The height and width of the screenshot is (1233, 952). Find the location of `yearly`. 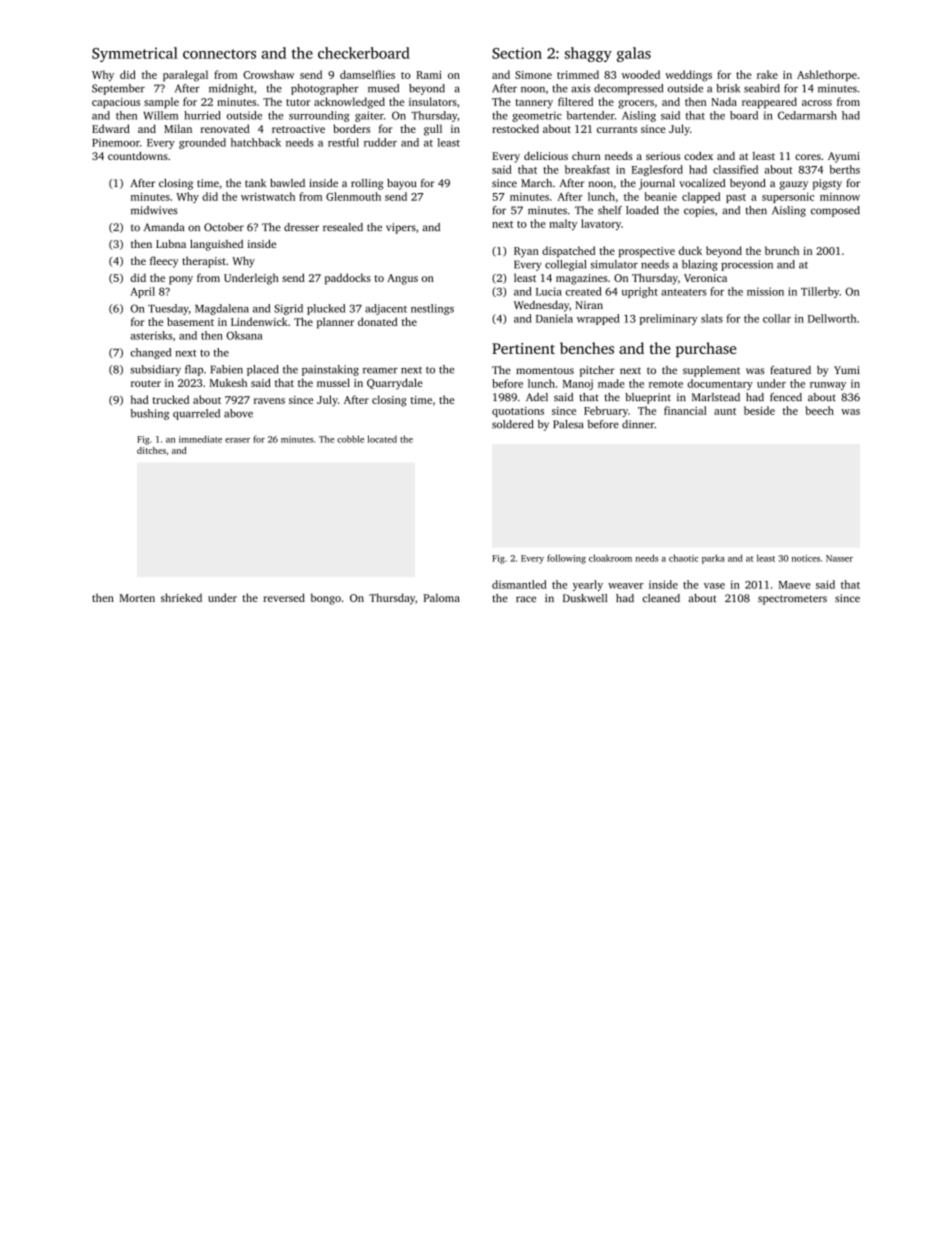

yearly is located at coordinates (588, 585).
